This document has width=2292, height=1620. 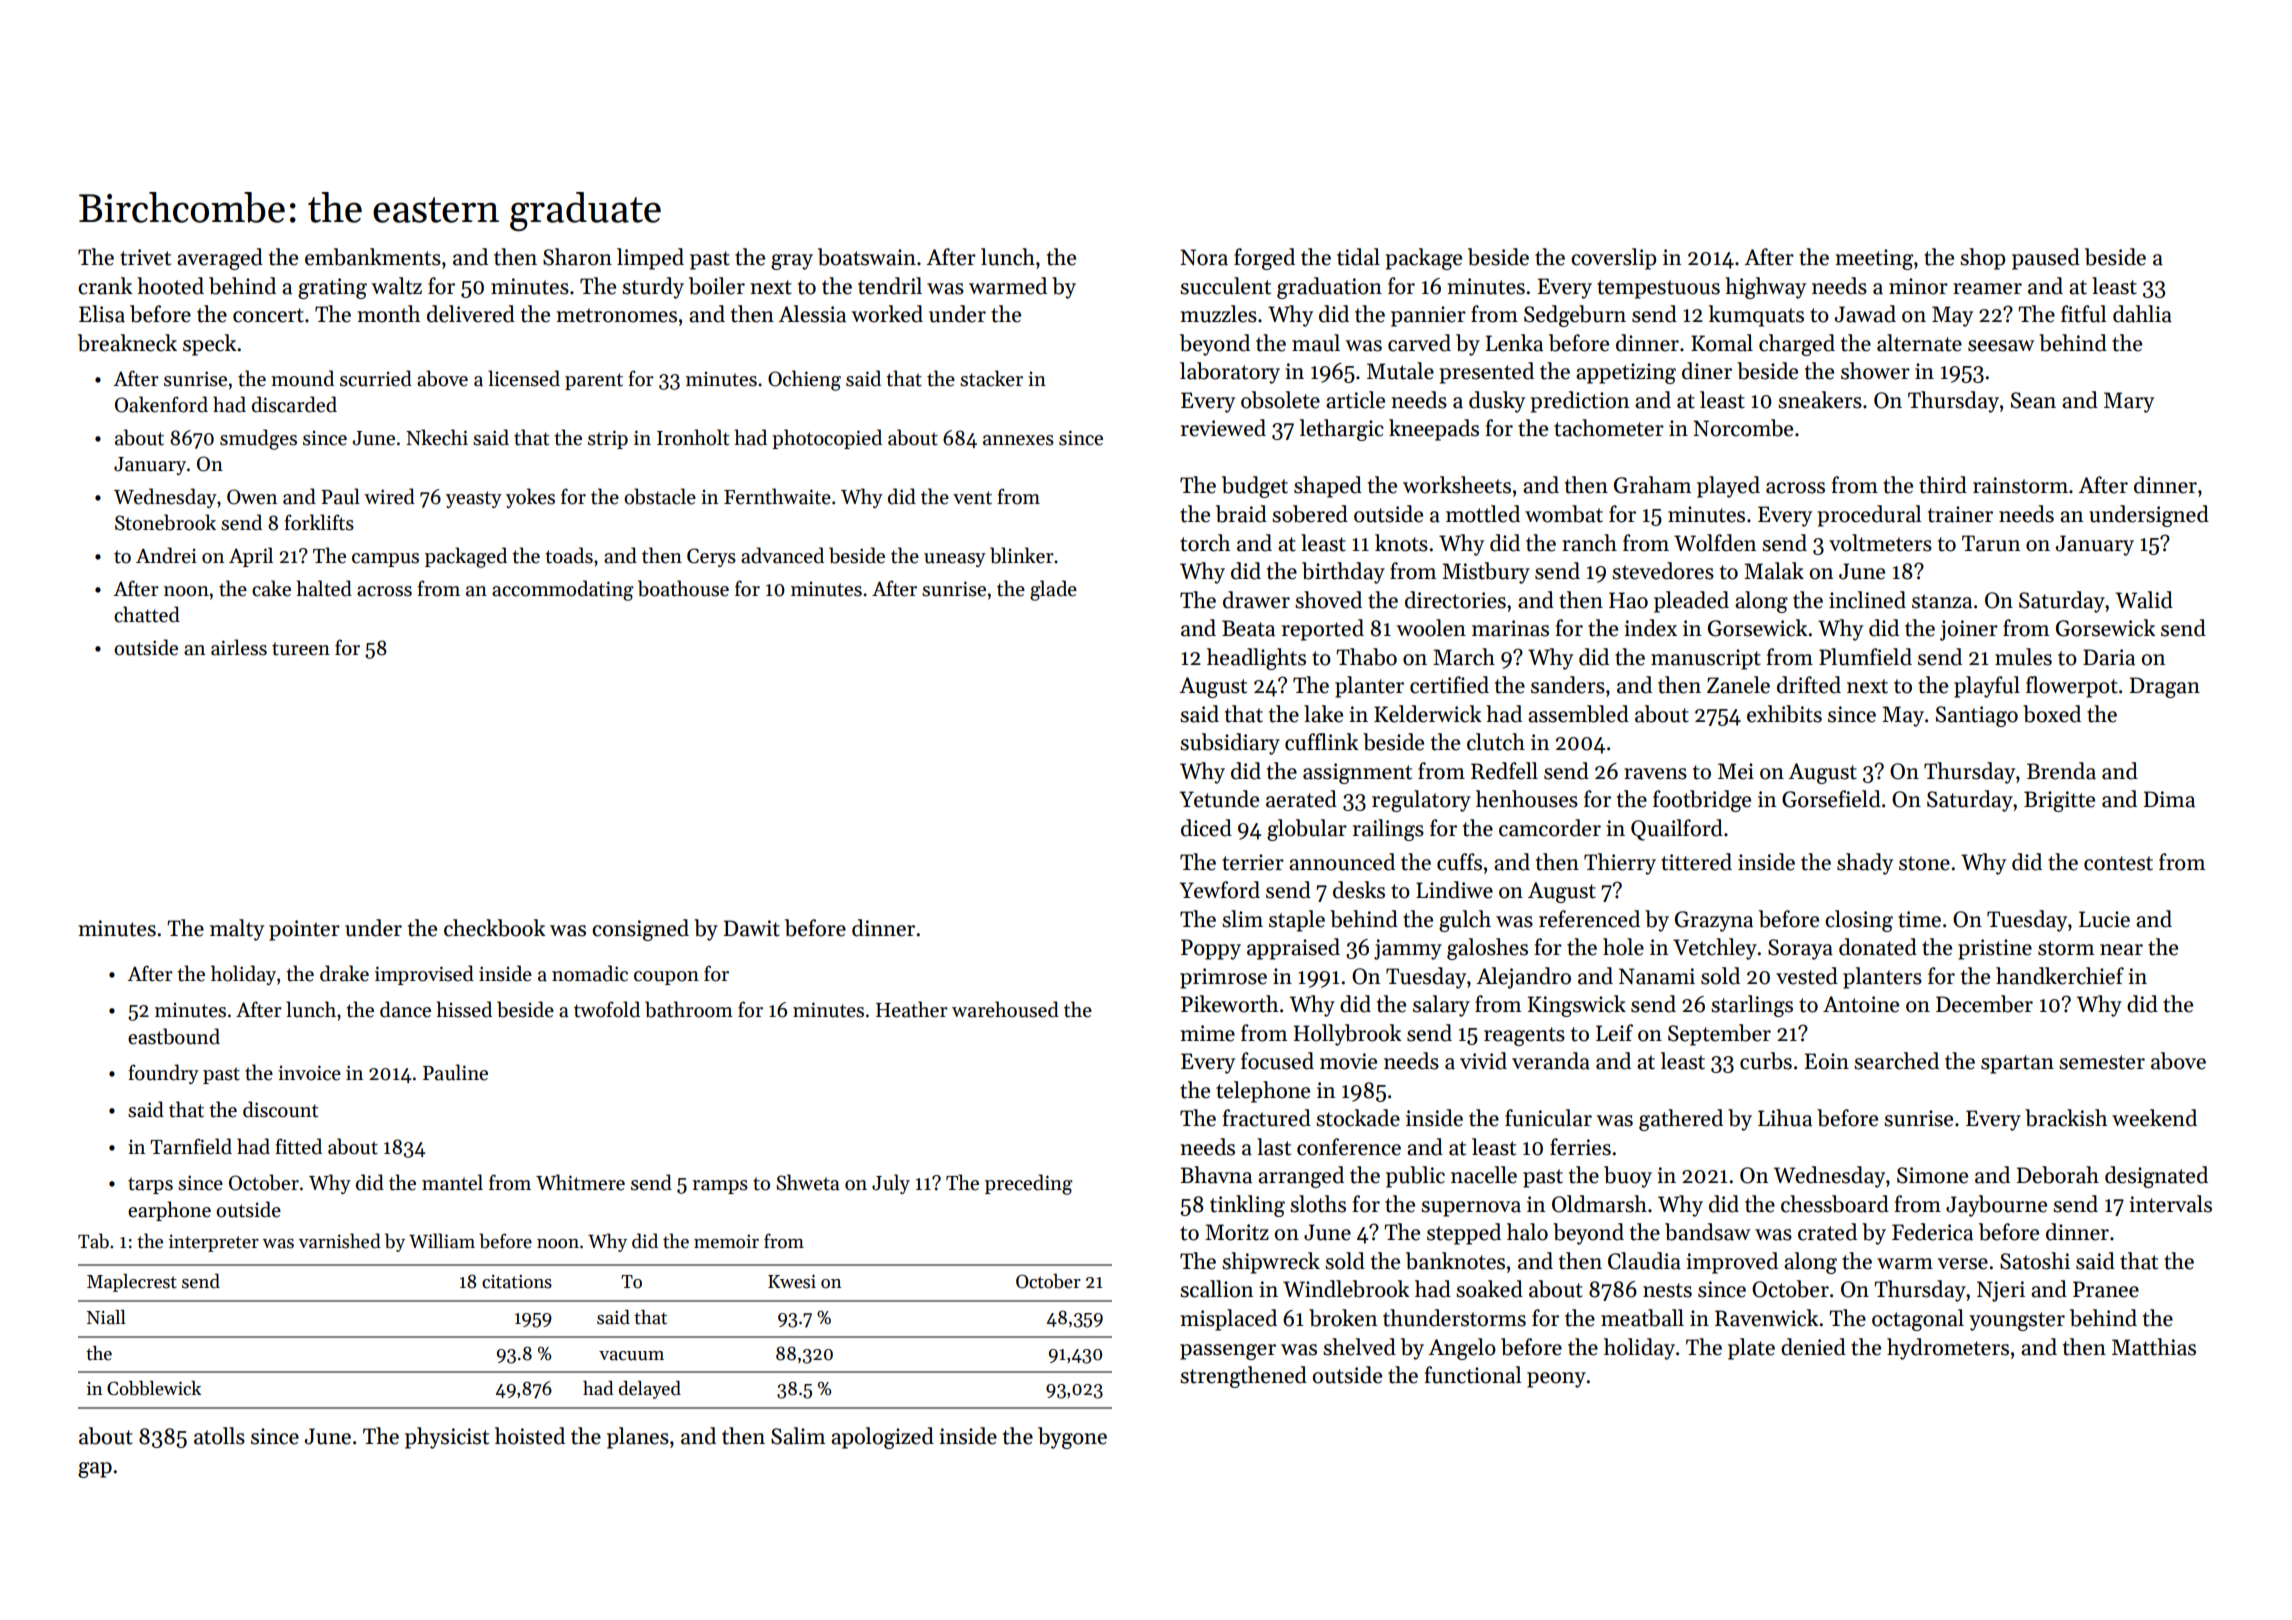 What do you see at coordinates (447, 1438) in the document?
I see `physicist` at bounding box center [447, 1438].
